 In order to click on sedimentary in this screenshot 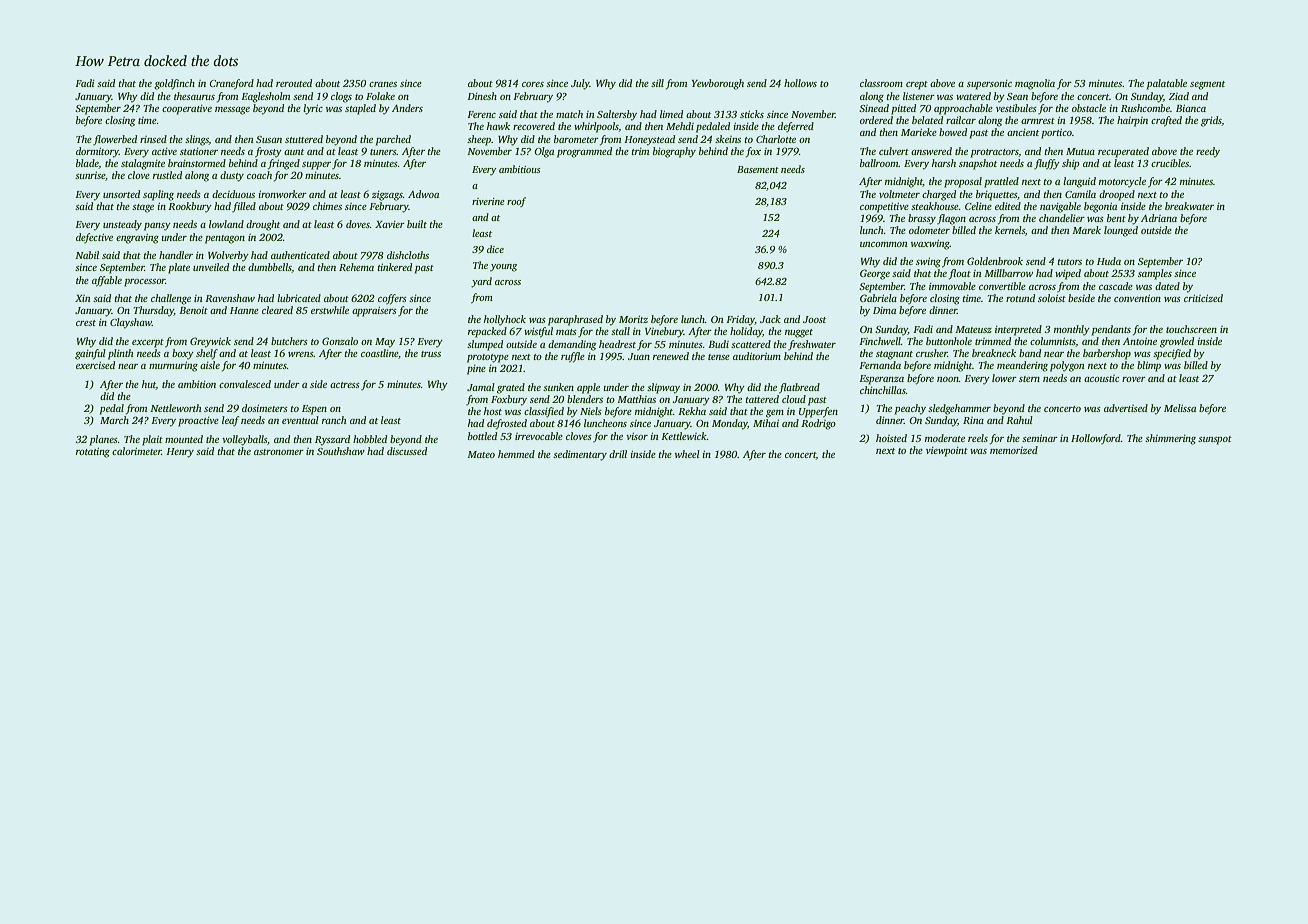, I will do `click(580, 455)`.
